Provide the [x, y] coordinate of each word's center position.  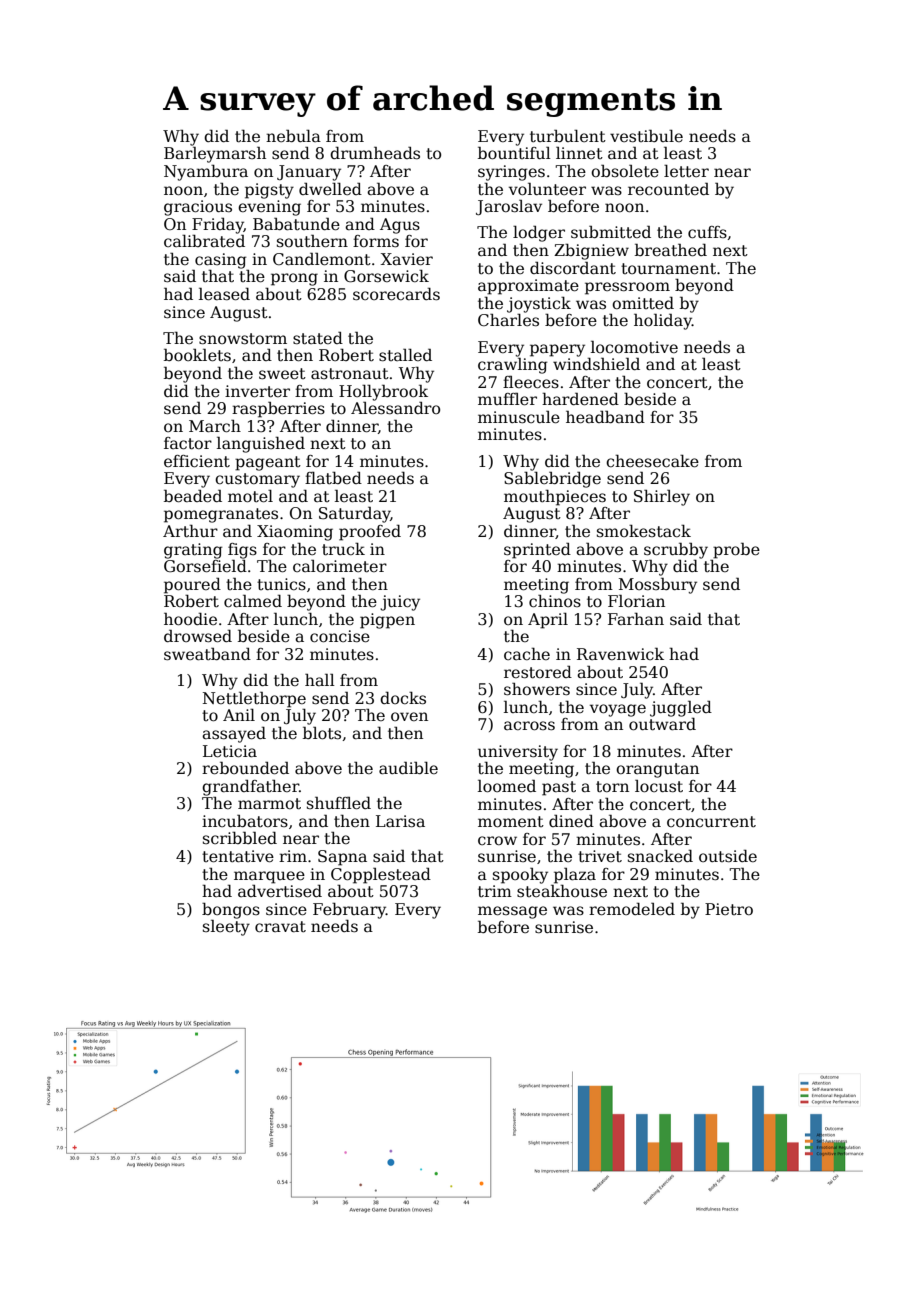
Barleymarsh [215, 154]
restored [538, 672]
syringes [511, 173]
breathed [671, 250]
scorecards [396, 294]
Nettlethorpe [254, 699]
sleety [226, 928]
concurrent [711, 822]
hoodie [190, 619]
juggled [681, 708]
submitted [611, 232]
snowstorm [243, 339]
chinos [555, 601]
